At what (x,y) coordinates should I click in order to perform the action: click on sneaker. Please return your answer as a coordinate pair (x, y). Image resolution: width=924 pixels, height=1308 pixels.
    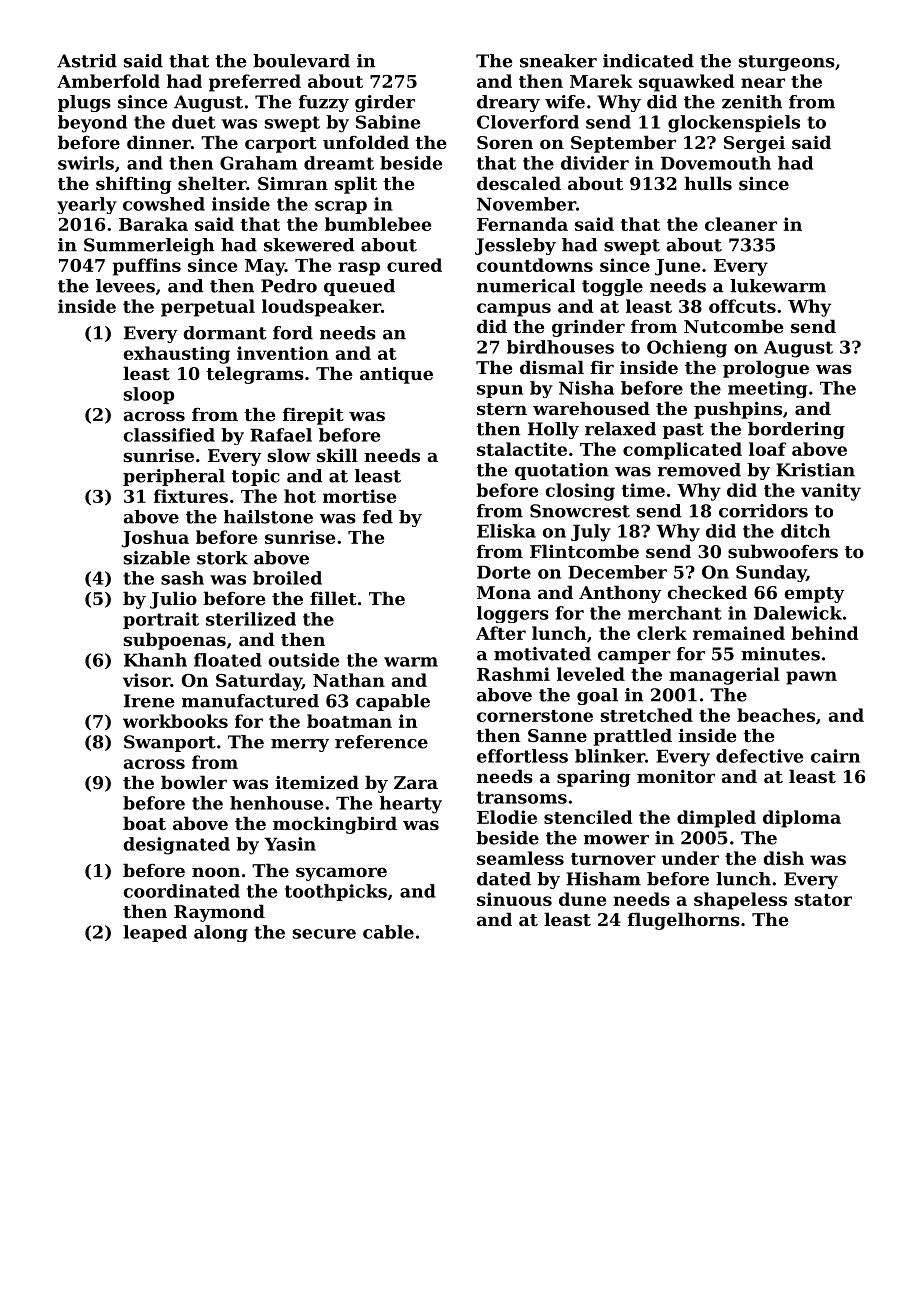
    Looking at the image, I should click on (558, 61).
